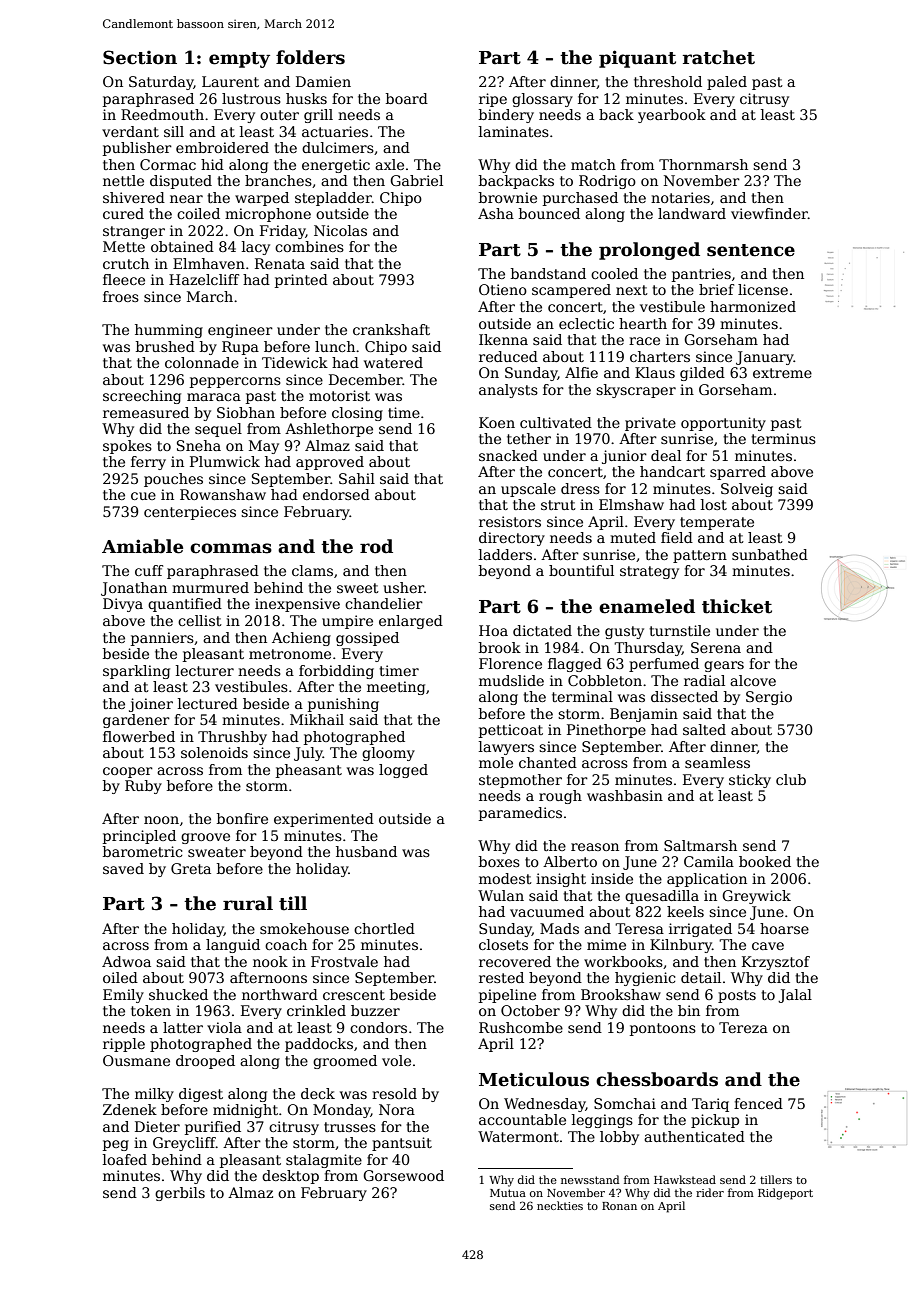 The width and height of the screenshot is (924, 1308). I want to click on gerbils, so click(180, 1194).
